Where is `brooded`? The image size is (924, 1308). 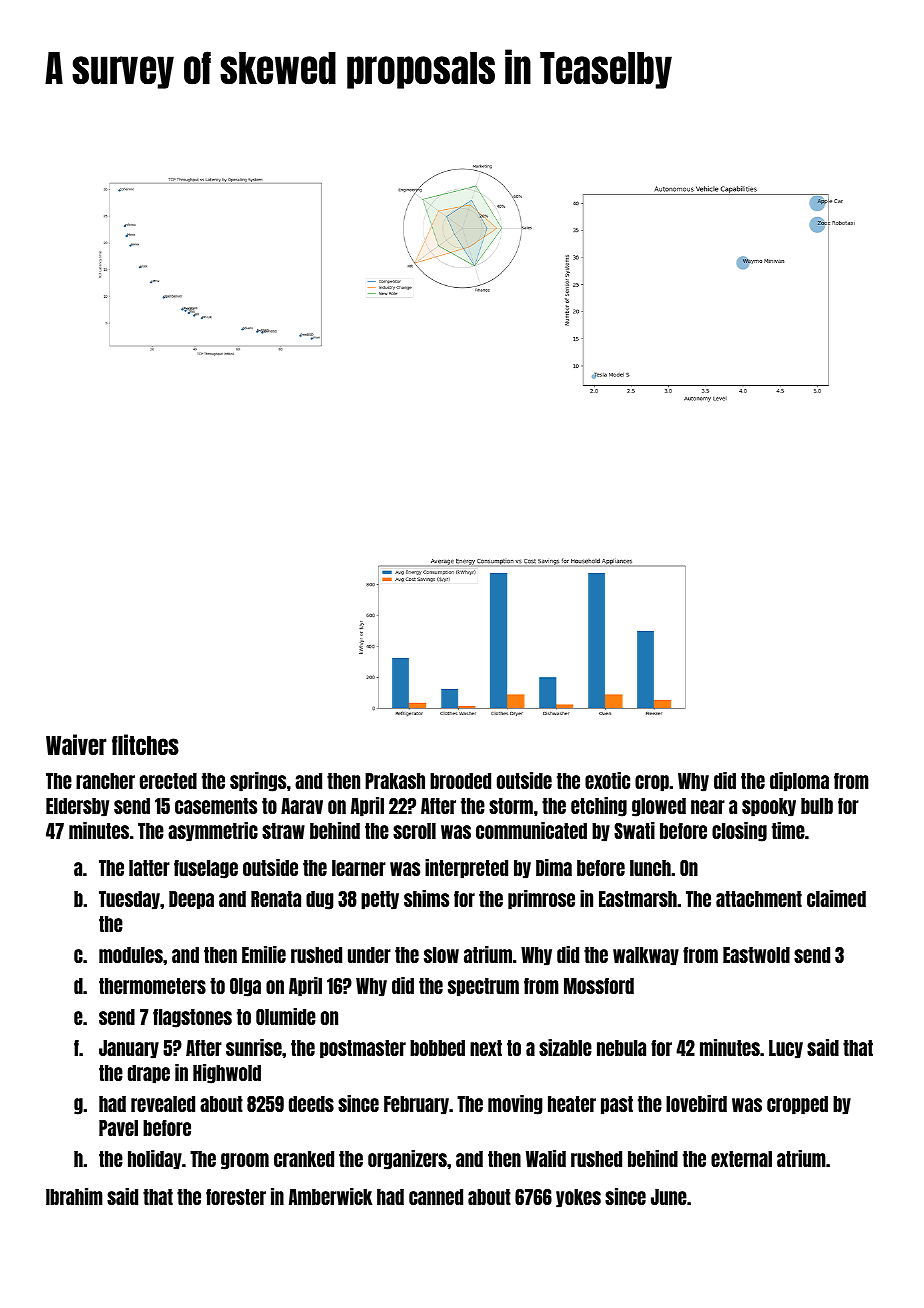 brooded is located at coordinates (460, 781).
